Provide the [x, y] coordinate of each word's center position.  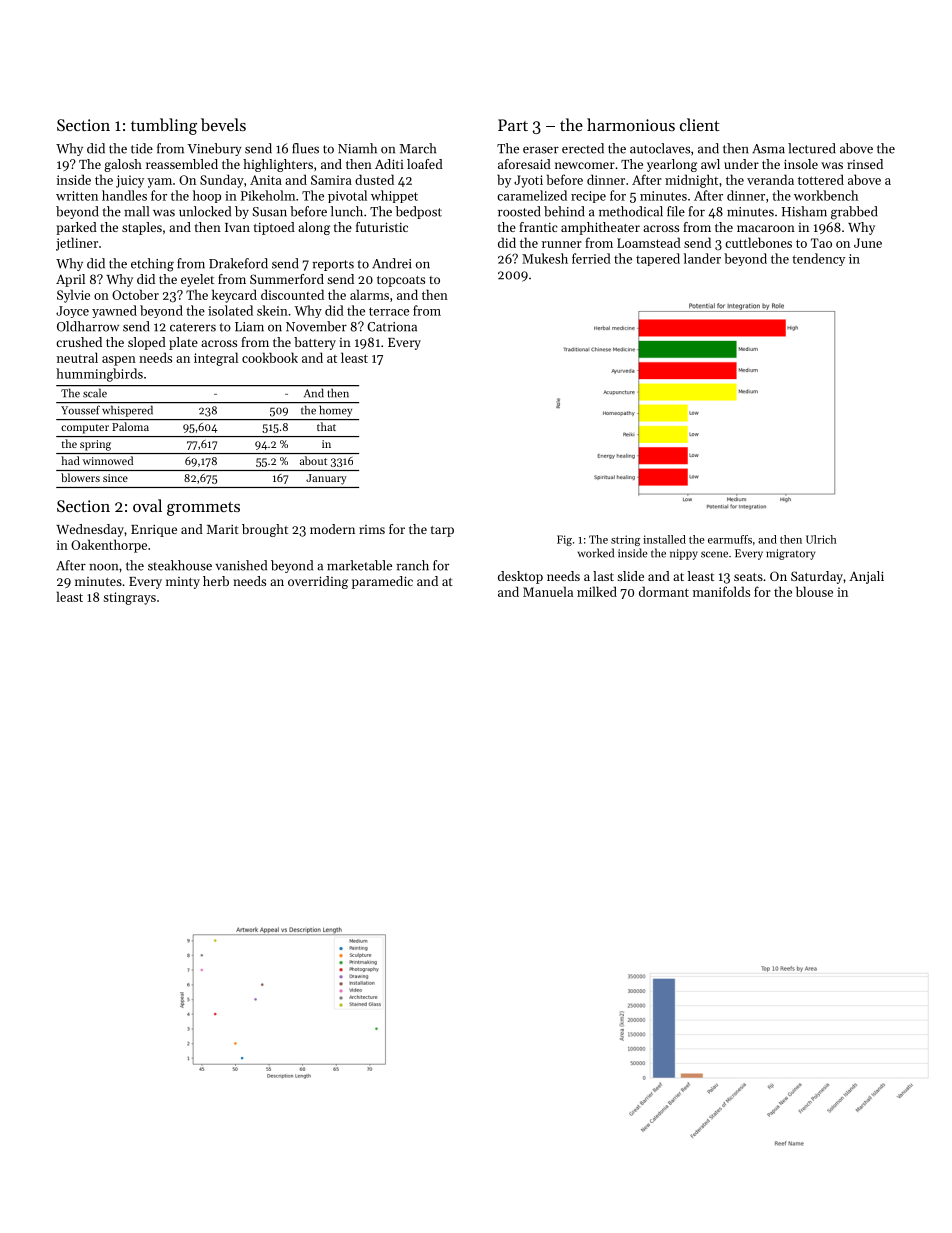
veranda [770, 179]
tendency [818, 259]
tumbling [164, 126]
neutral [77, 357]
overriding [318, 582]
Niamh [357, 148]
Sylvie [73, 296]
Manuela [548, 591]
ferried [591, 258]
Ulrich [821, 539]
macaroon [766, 228]
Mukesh [545, 258]
